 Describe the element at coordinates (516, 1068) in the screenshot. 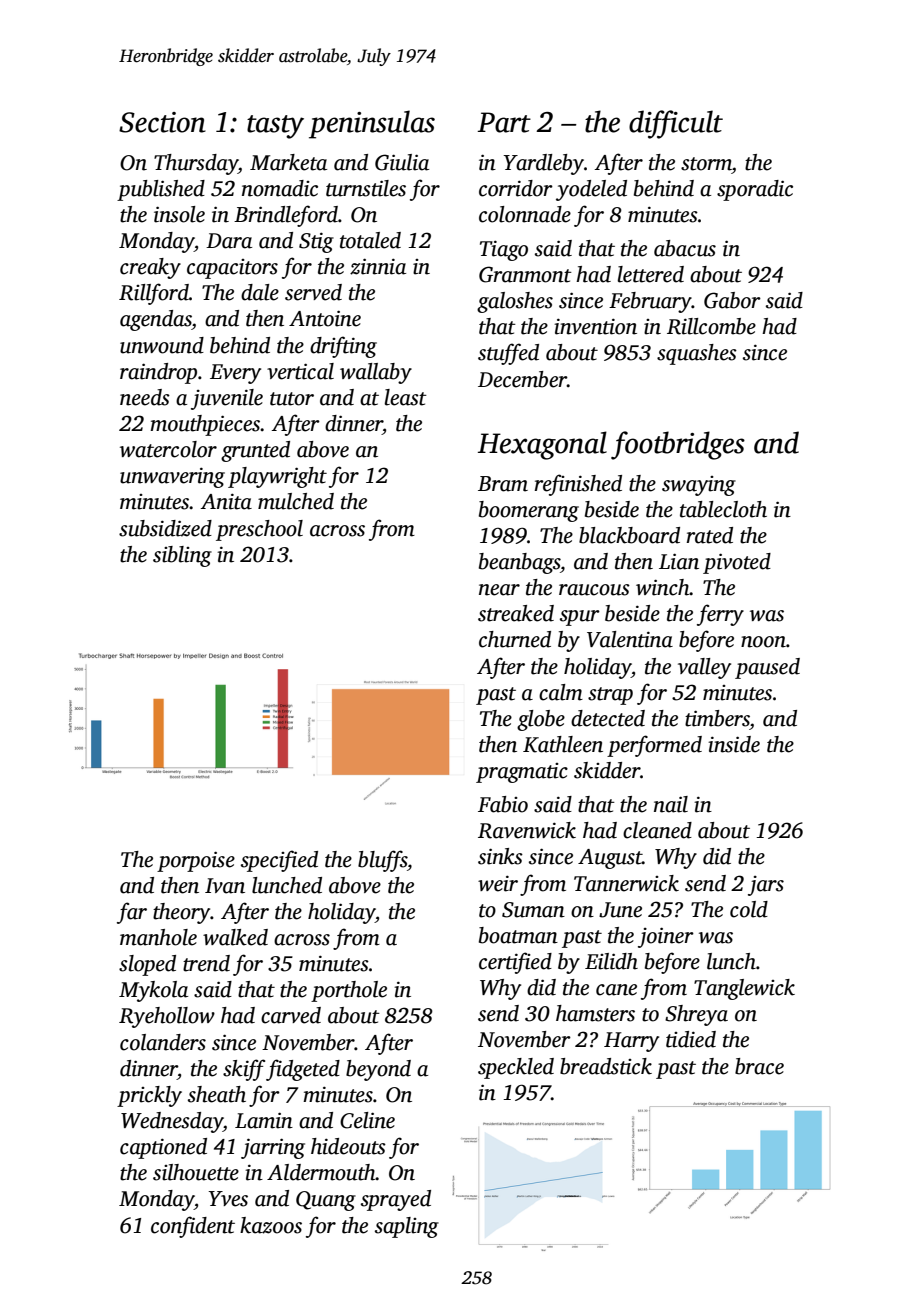

I see `speckled` at that location.
